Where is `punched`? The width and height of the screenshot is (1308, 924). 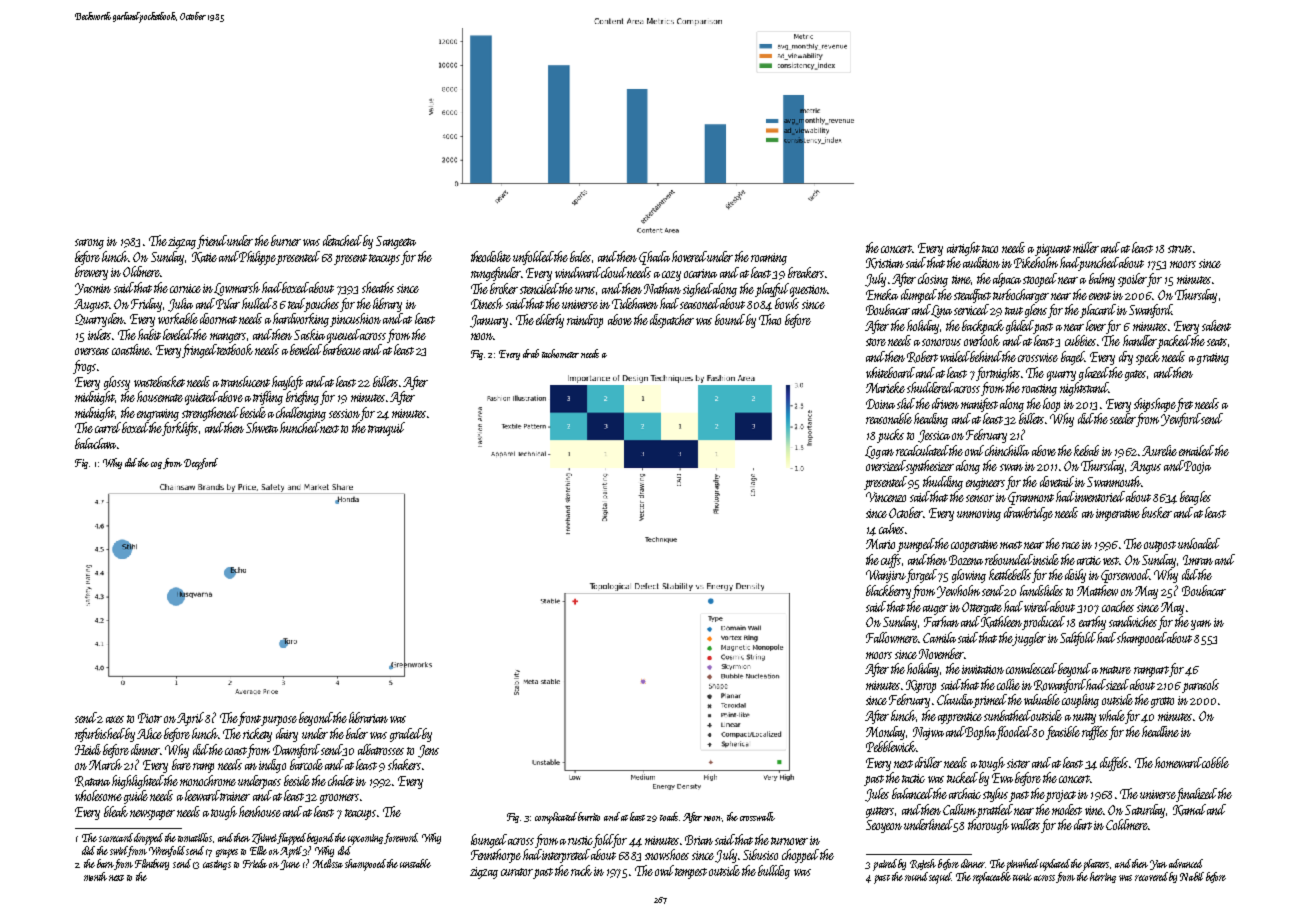 punched is located at coordinates (1099, 264).
